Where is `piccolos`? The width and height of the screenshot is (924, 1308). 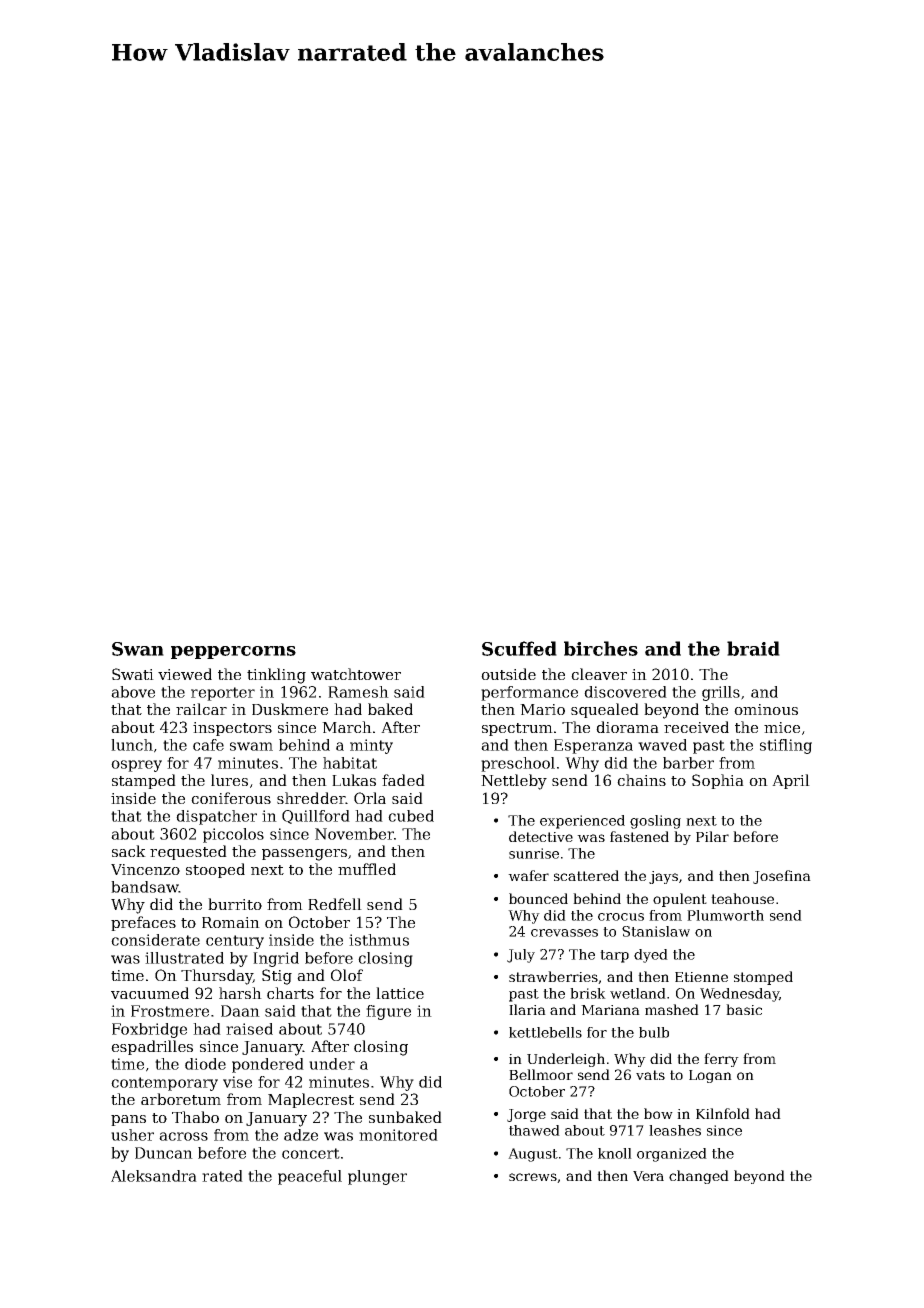 piccolos is located at coordinates (233, 835).
